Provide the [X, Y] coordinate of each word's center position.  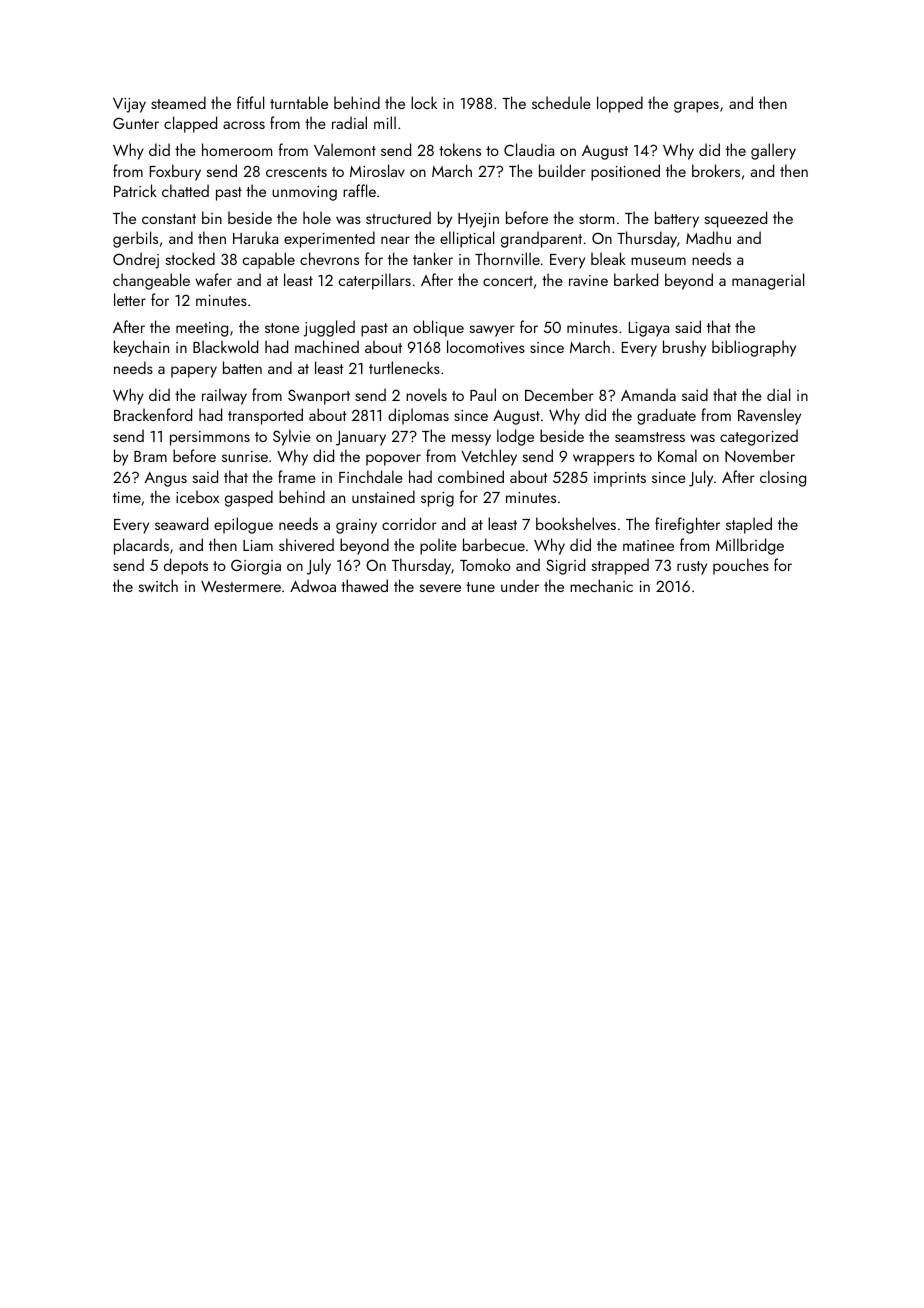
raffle [359, 190]
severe [440, 588]
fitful [250, 102]
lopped [620, 104]
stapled [749, 525]
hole [317, 217]
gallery [773, 151]
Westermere [241, 586]
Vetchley [489, 457]
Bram [150, 456]
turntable [299, 102]
